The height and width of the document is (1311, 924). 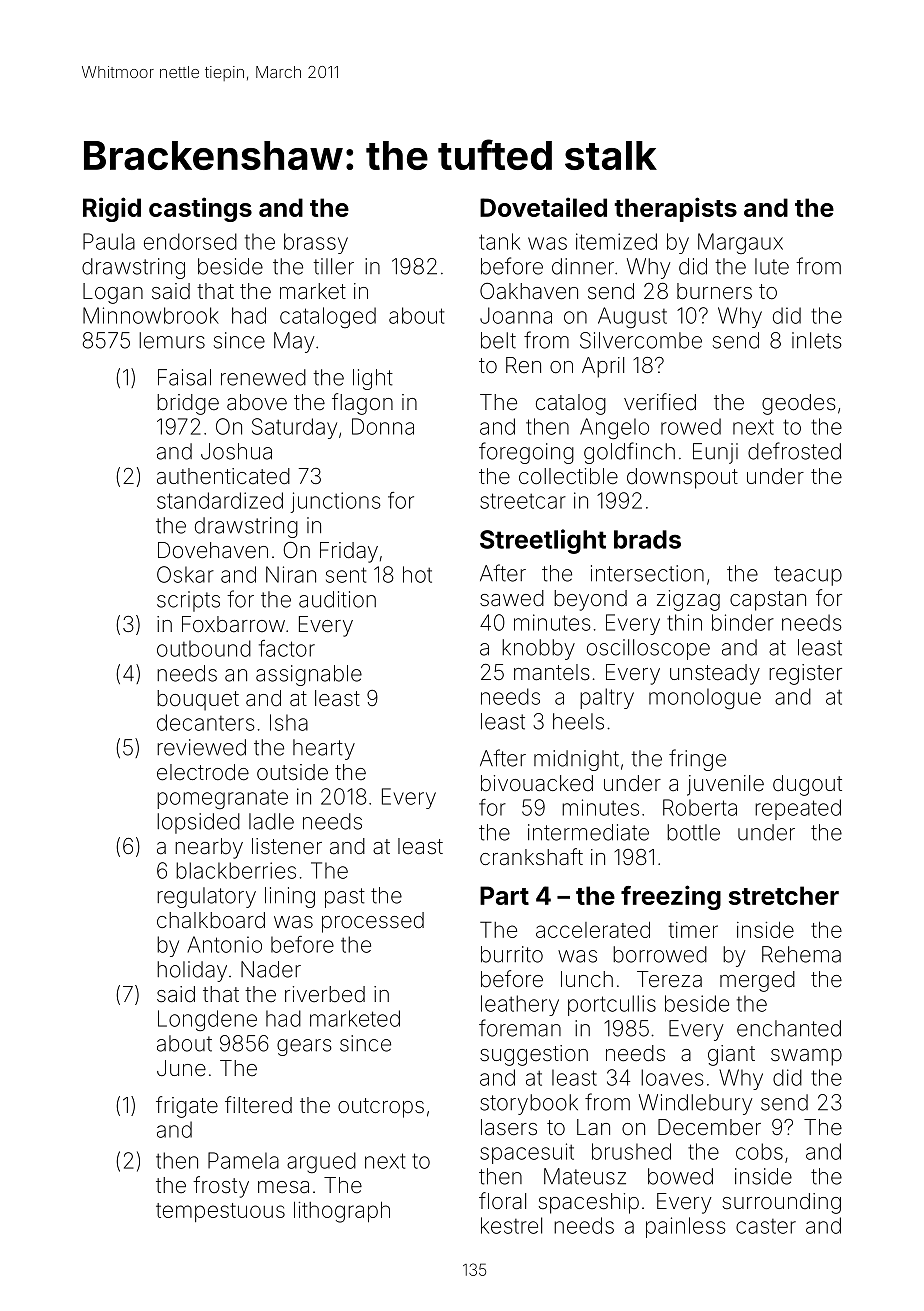 I want to click on burrito, so click(x=512, y=954).
